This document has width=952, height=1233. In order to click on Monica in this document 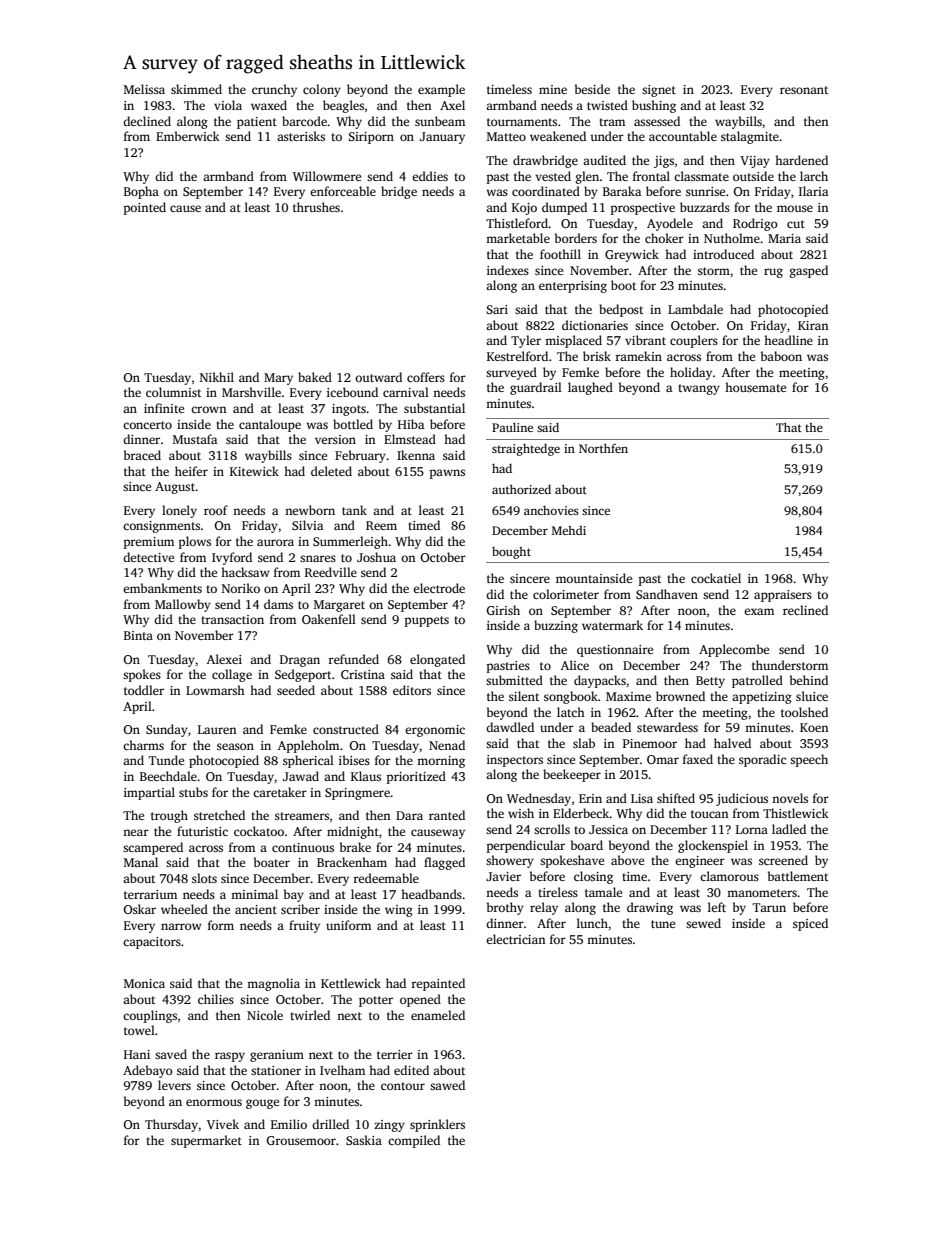, I will do `click(144, 983)`.
